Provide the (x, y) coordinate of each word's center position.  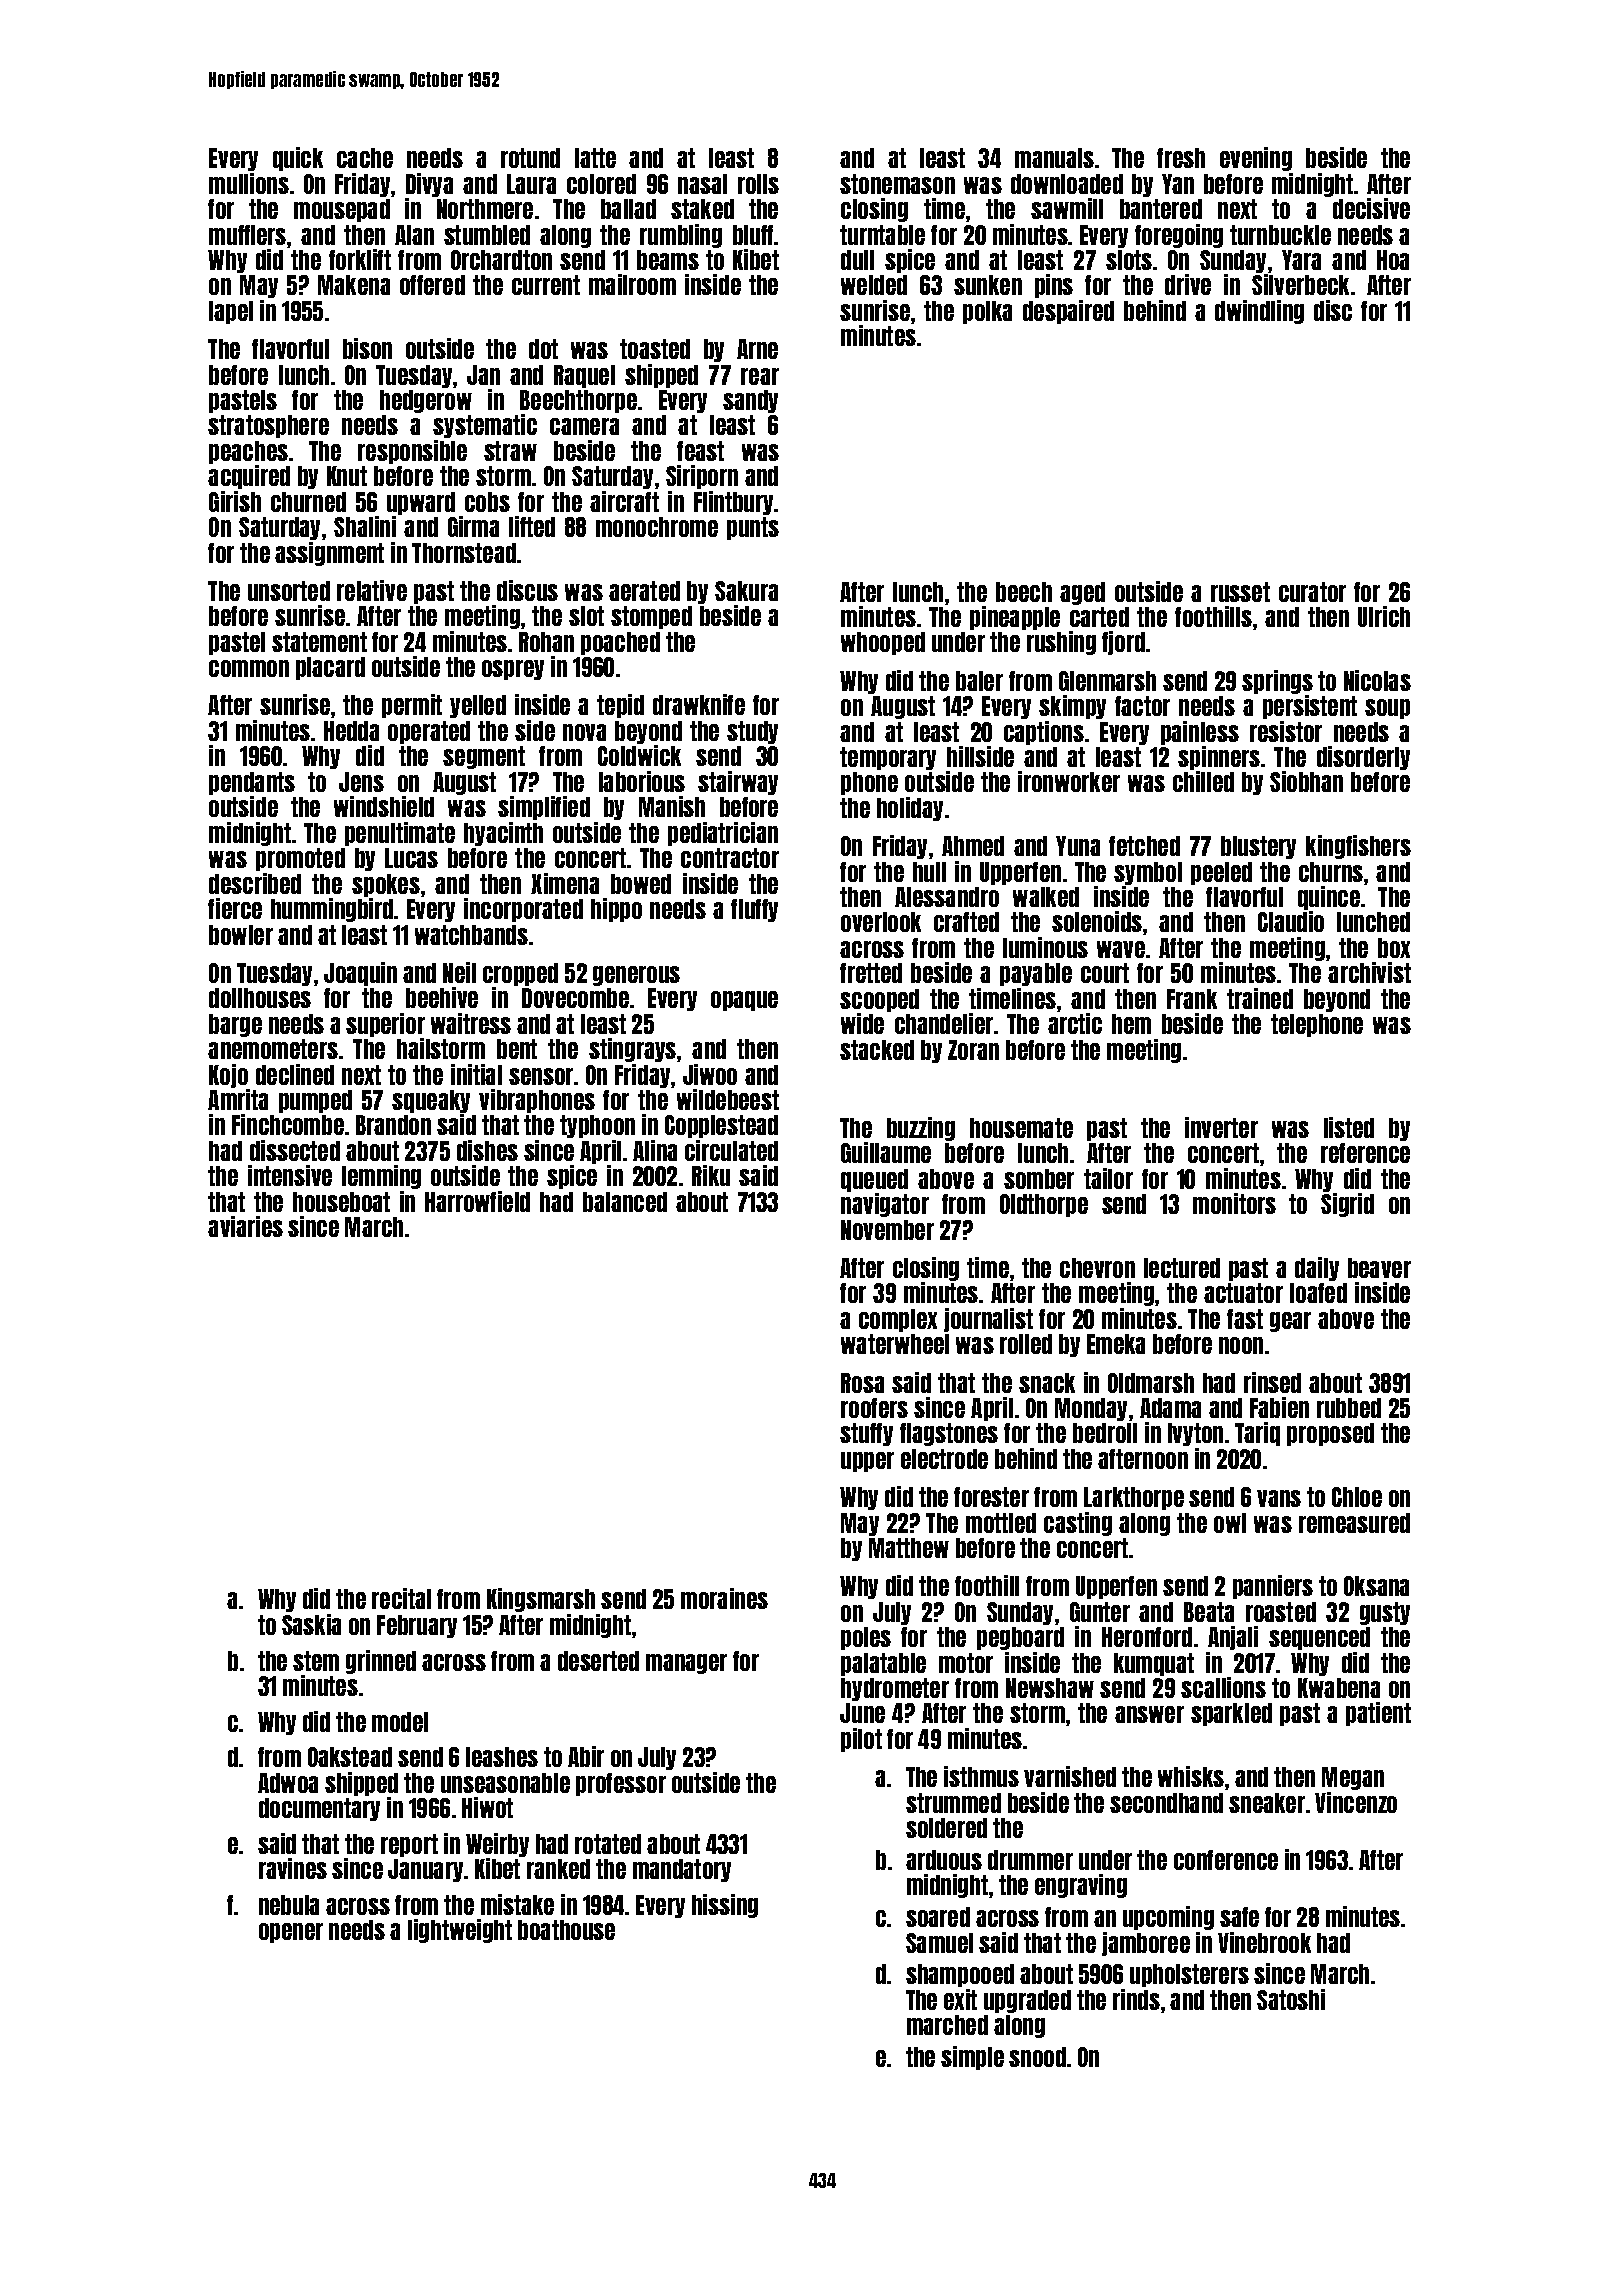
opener (291, 1933)
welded (874, 285)
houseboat (341, 1202)
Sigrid (1347, 1205)
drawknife (699, 704)
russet (1240, 592)
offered (432, 285)
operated (429, 732)
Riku (711, 1175)
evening (1256, 159)
